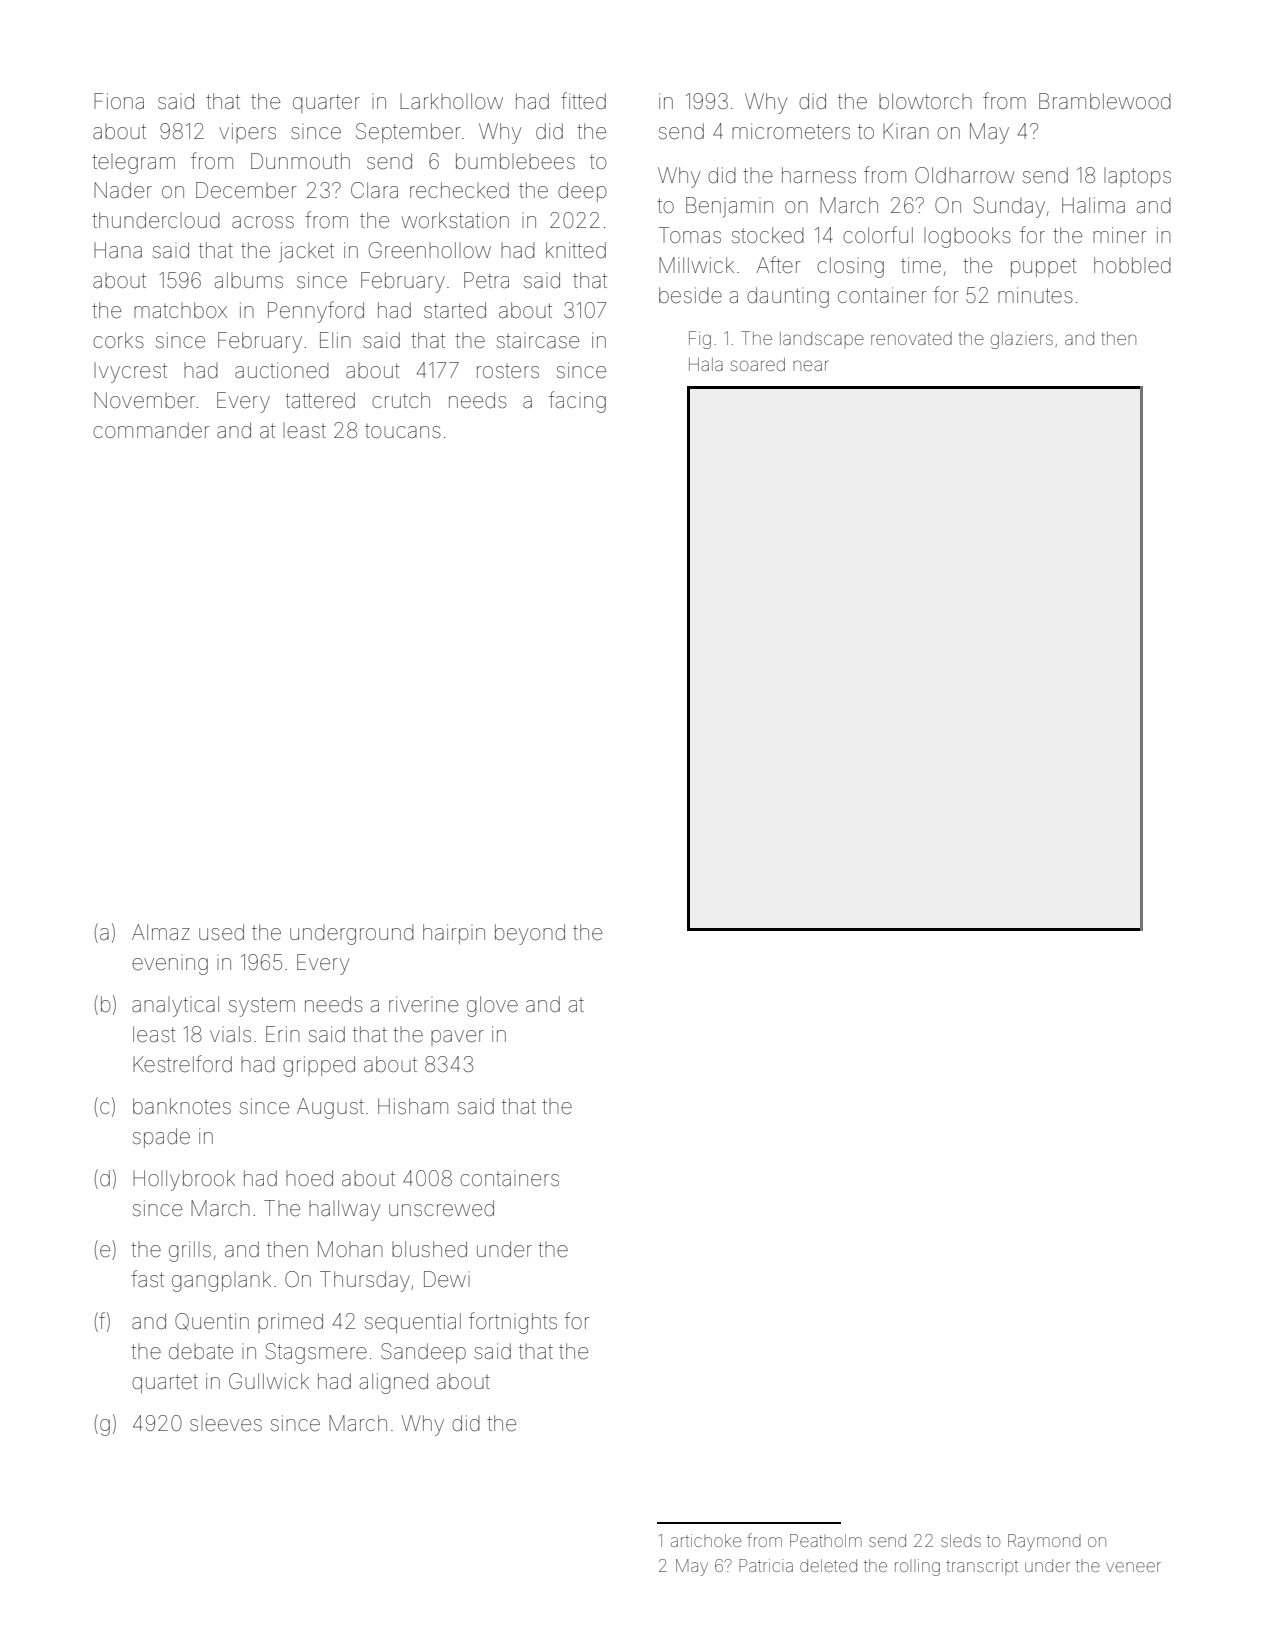  I want to click on beyond, so click(530, 934).
